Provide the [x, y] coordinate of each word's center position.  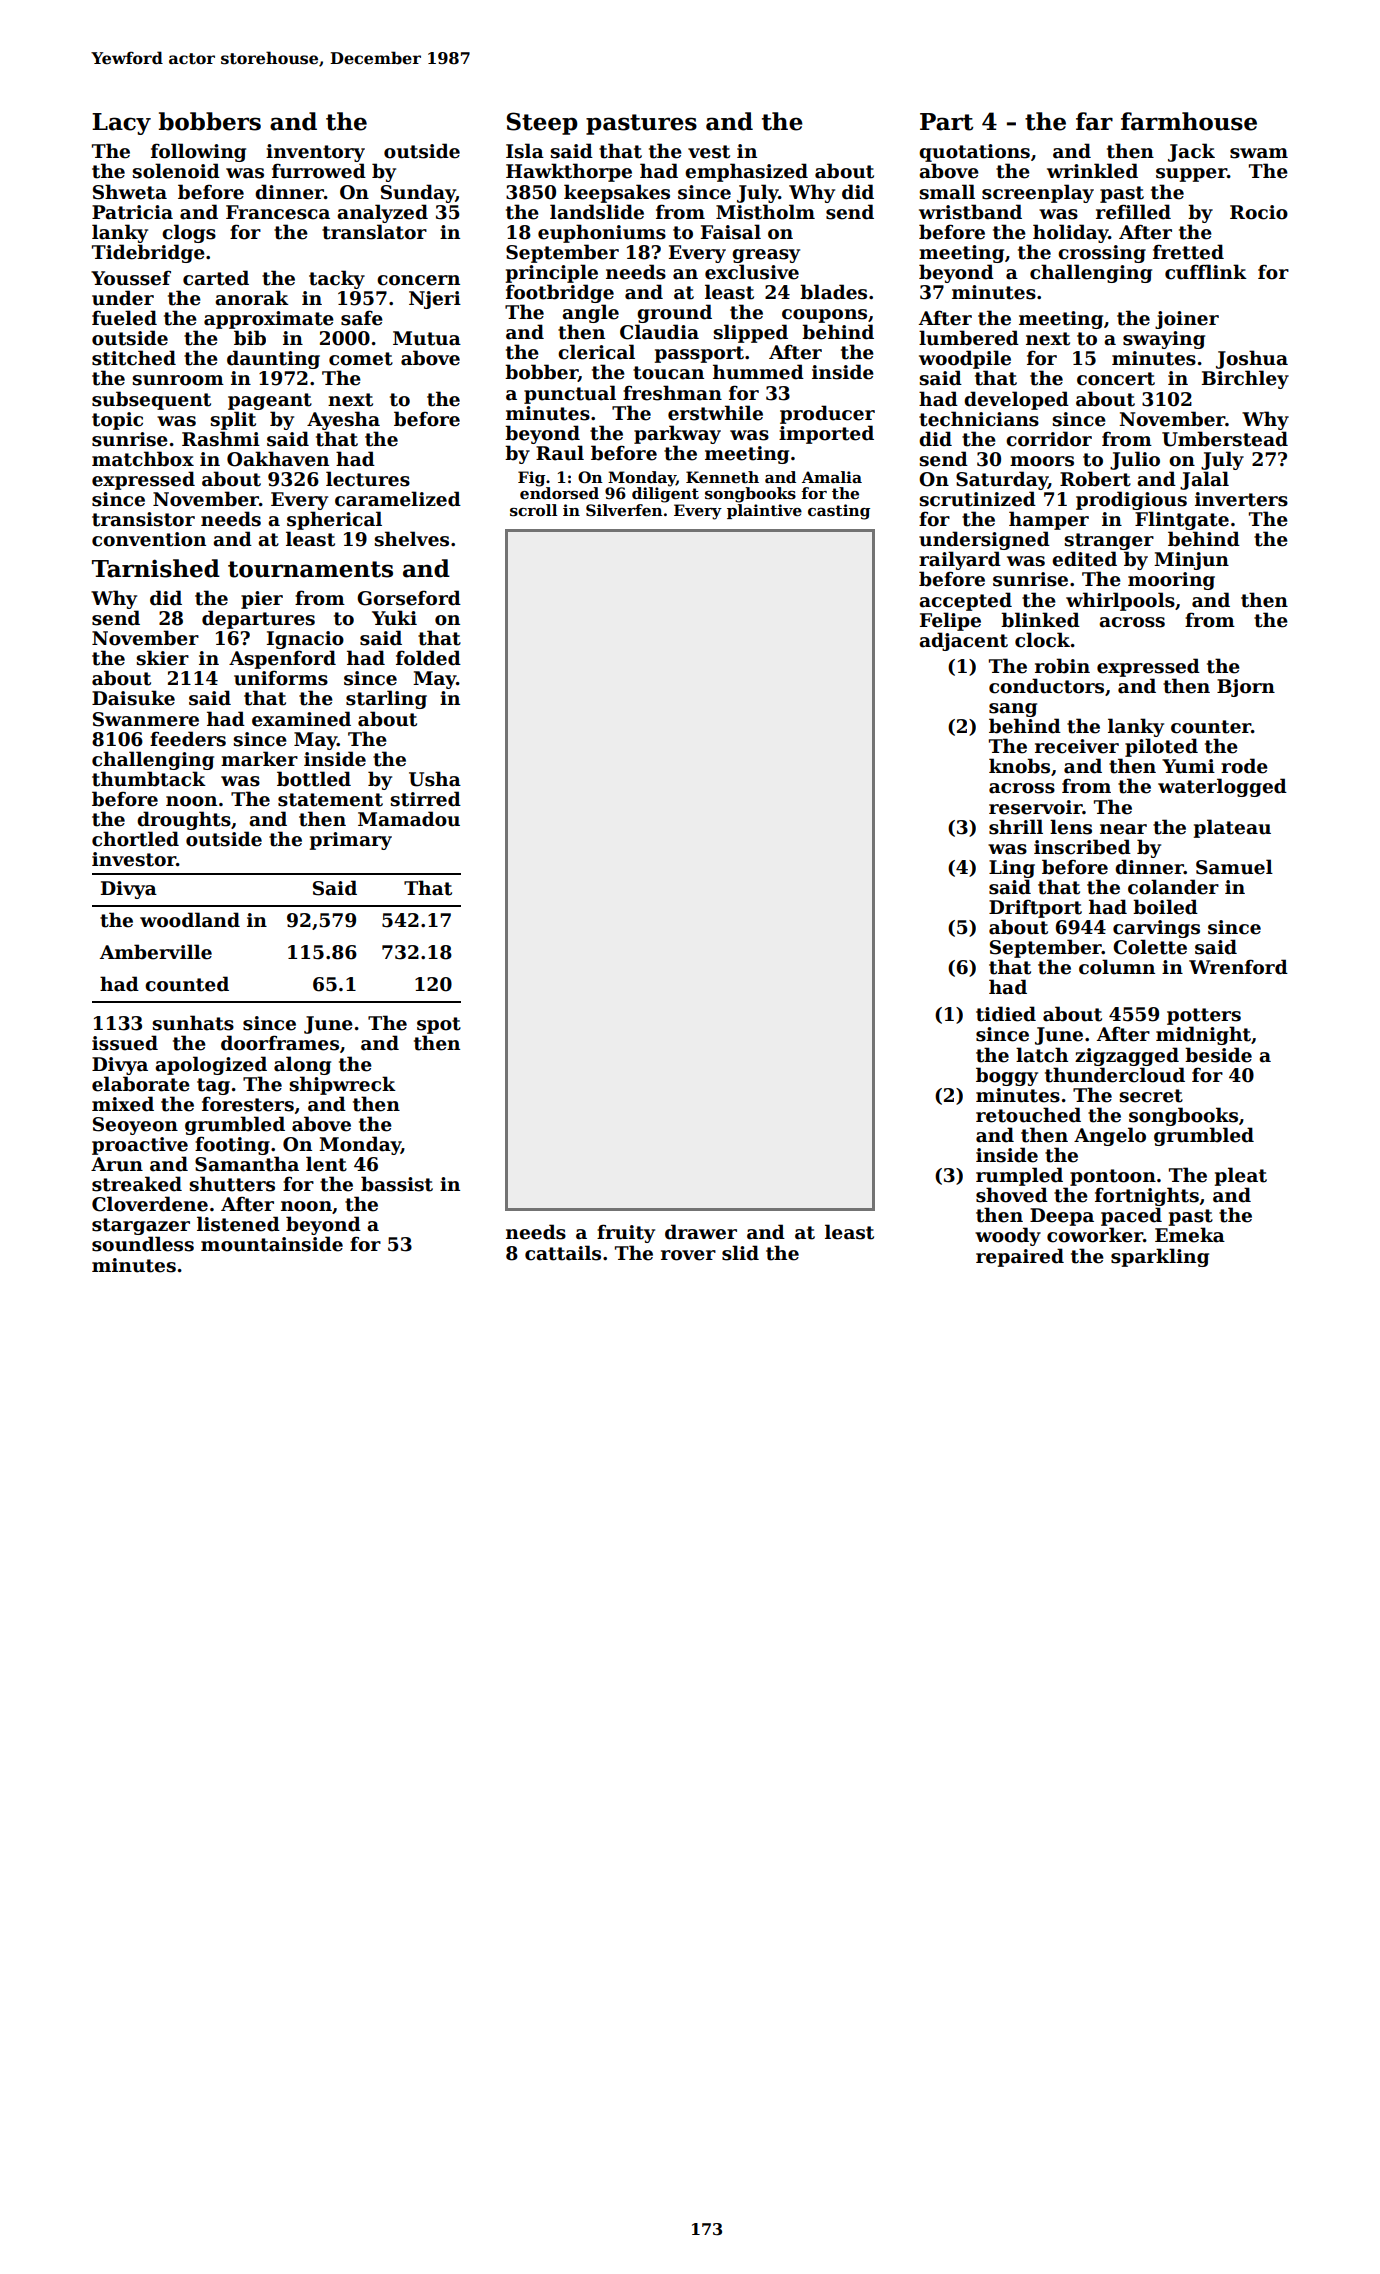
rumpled [1019, 1176]
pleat [1241, 1176]
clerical [596, 352]
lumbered [969, 338]
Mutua [427, 338]
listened [238, 1224]
